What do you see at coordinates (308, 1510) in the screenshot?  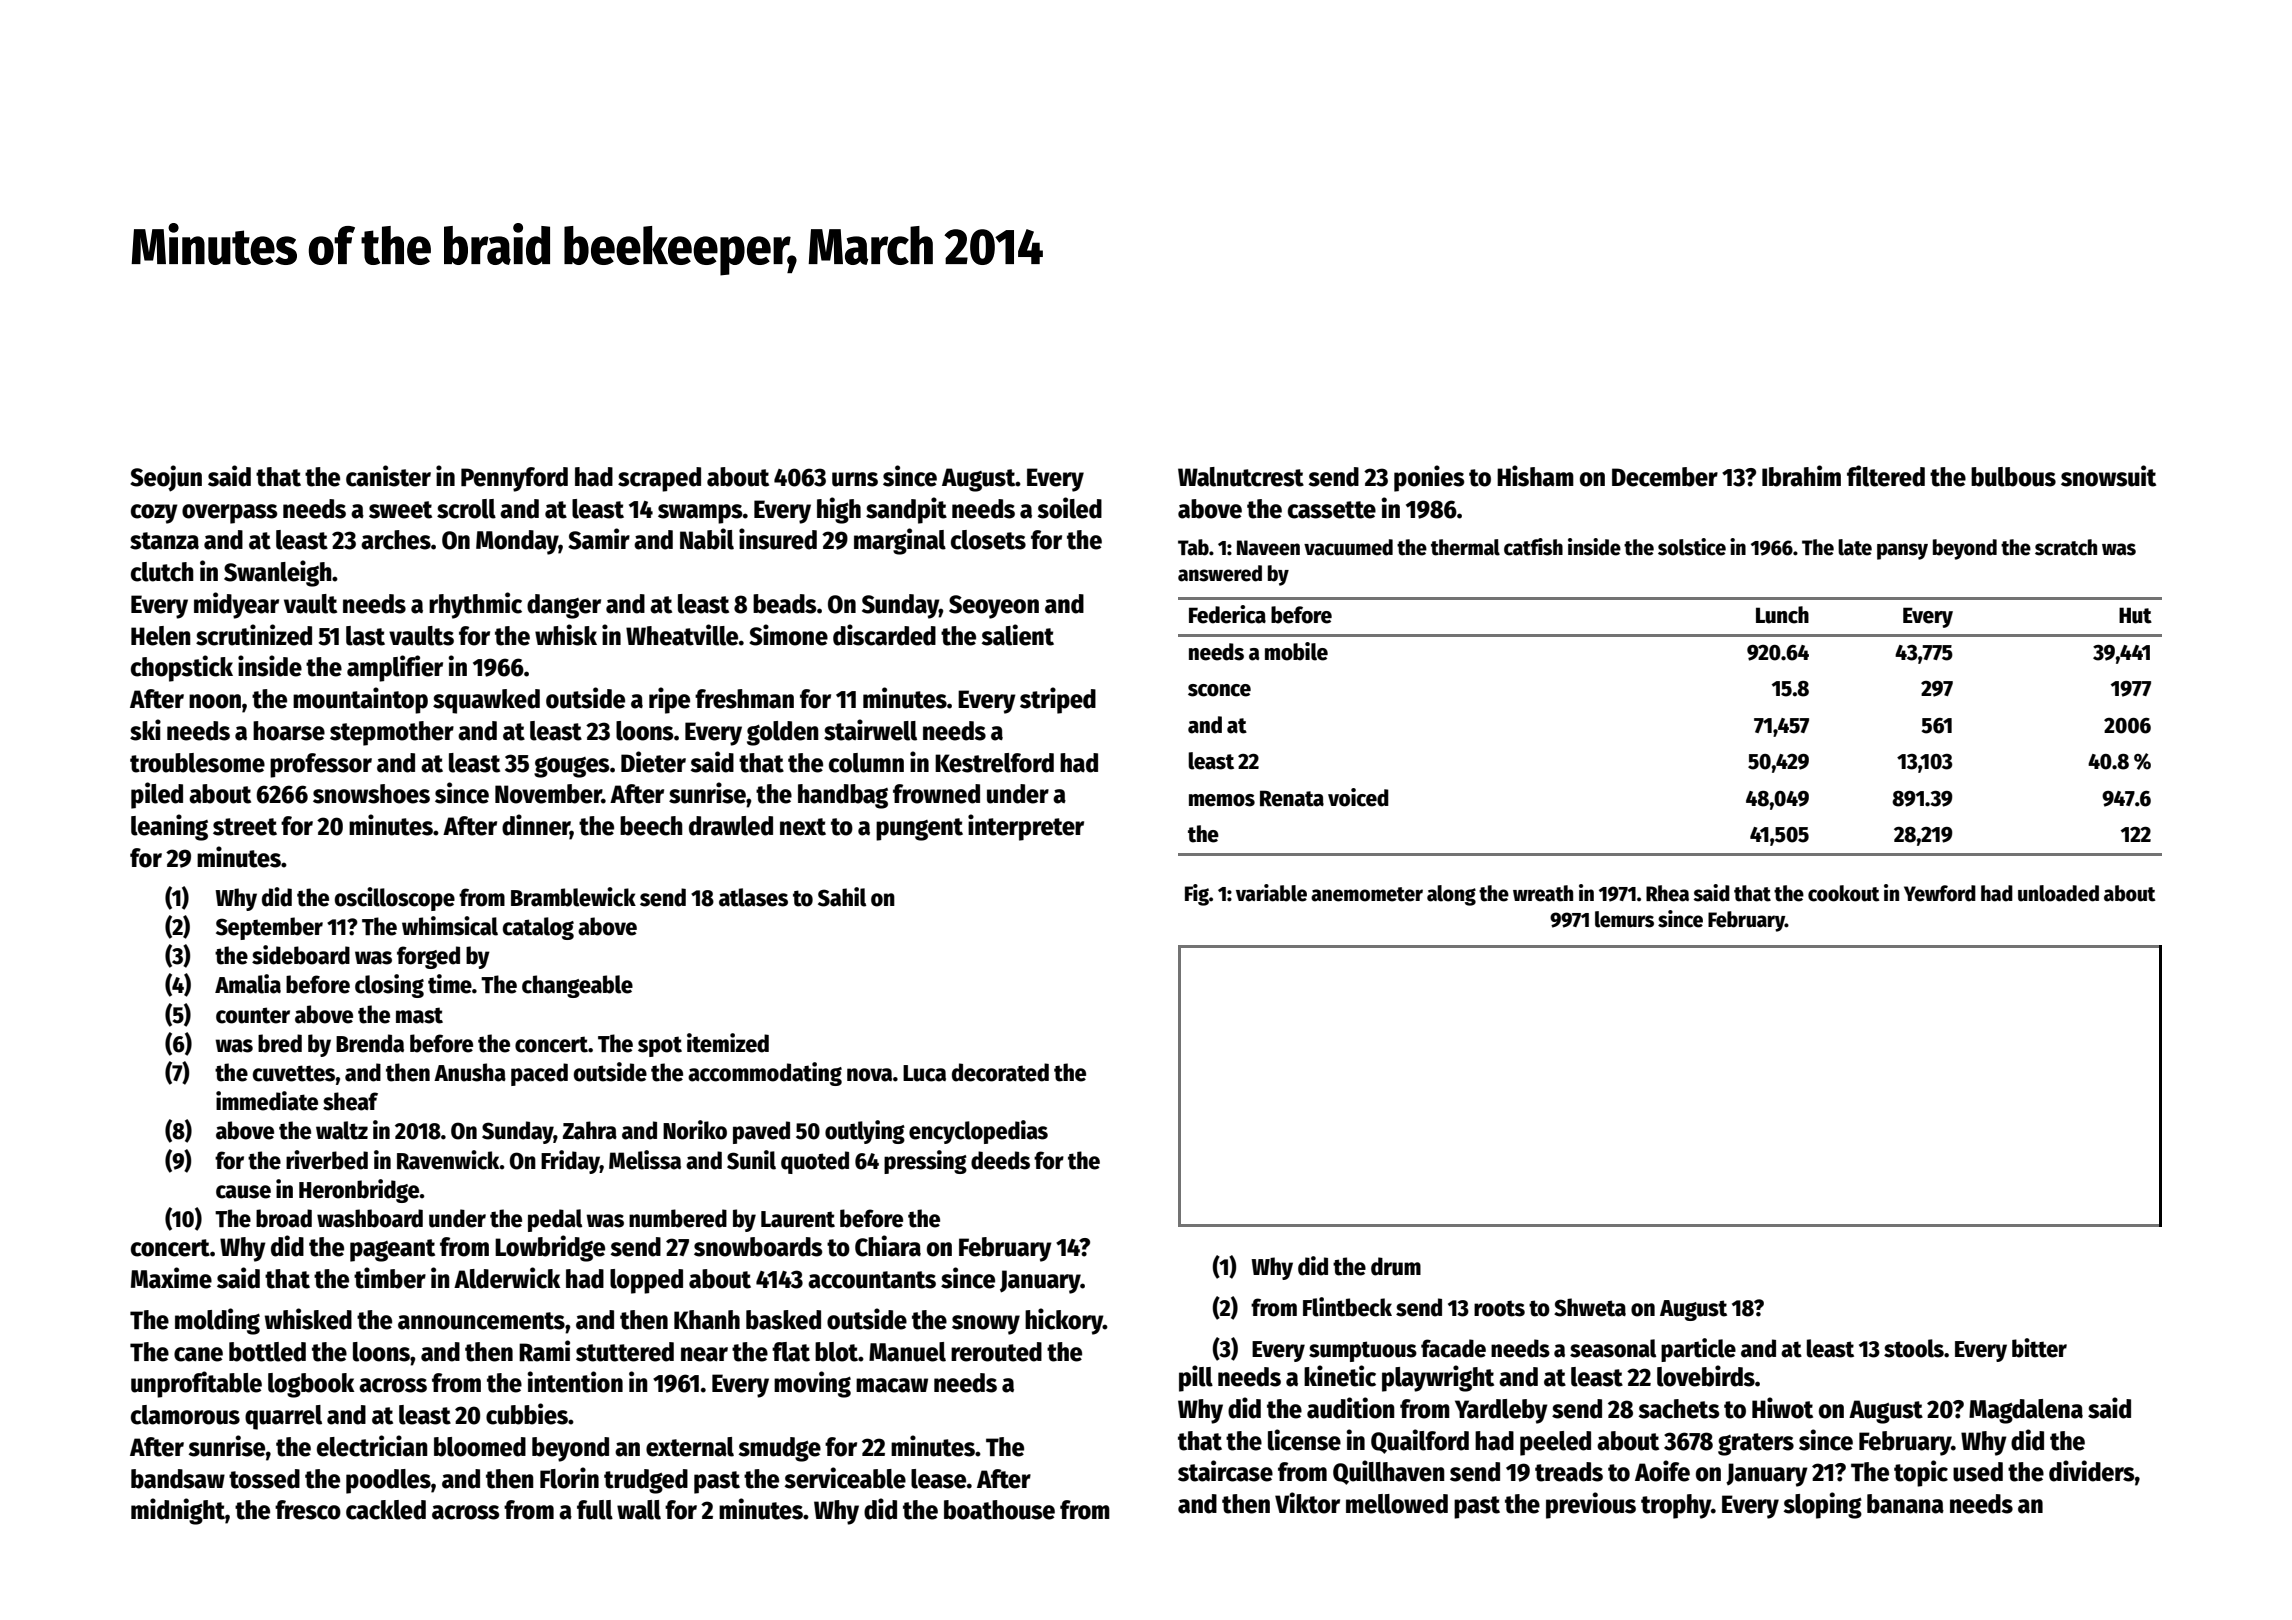 I see `fresco` at bounding box center [308, 1510].
